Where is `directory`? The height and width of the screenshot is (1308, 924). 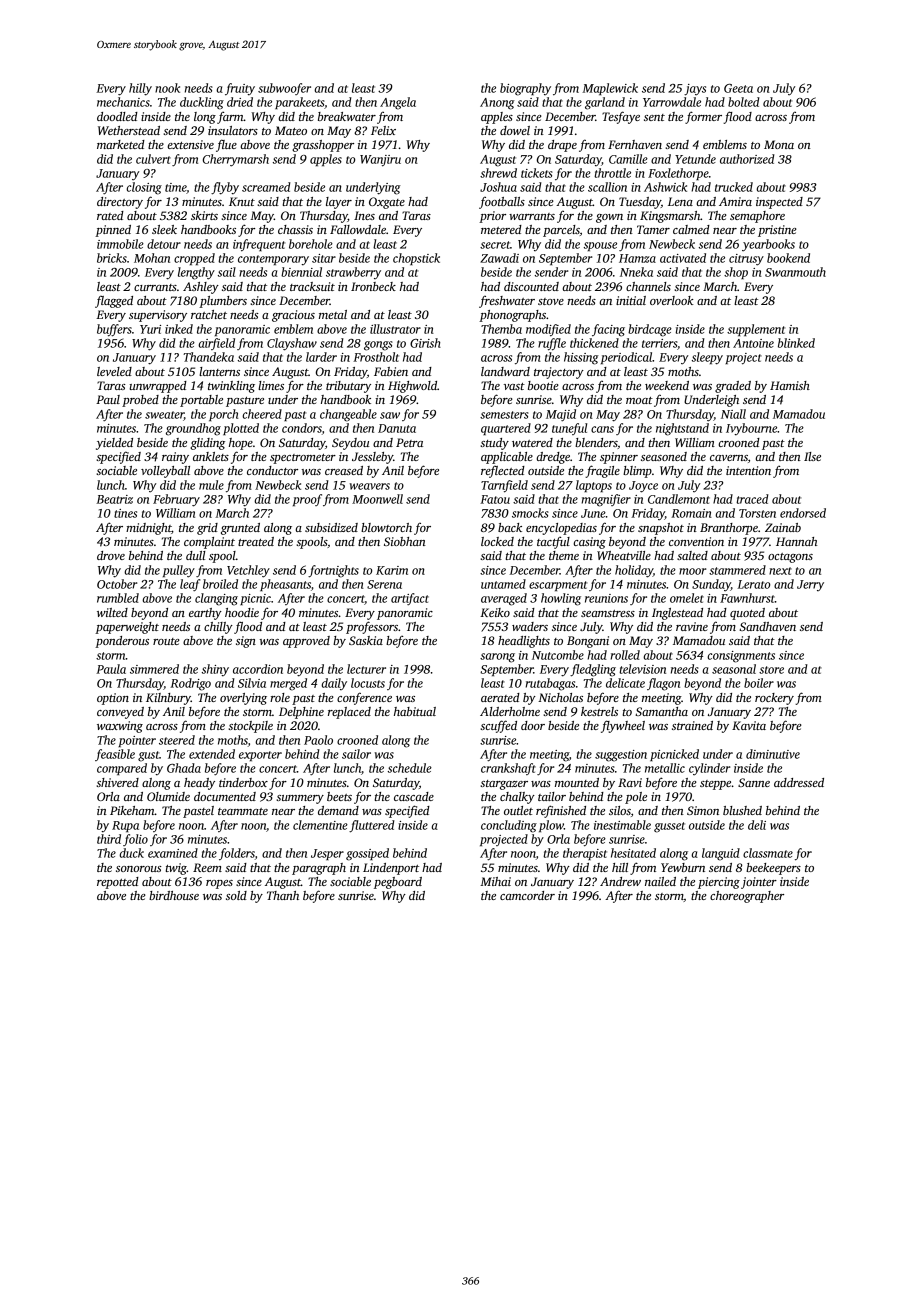
directory is located at coordinates (120, 203).
